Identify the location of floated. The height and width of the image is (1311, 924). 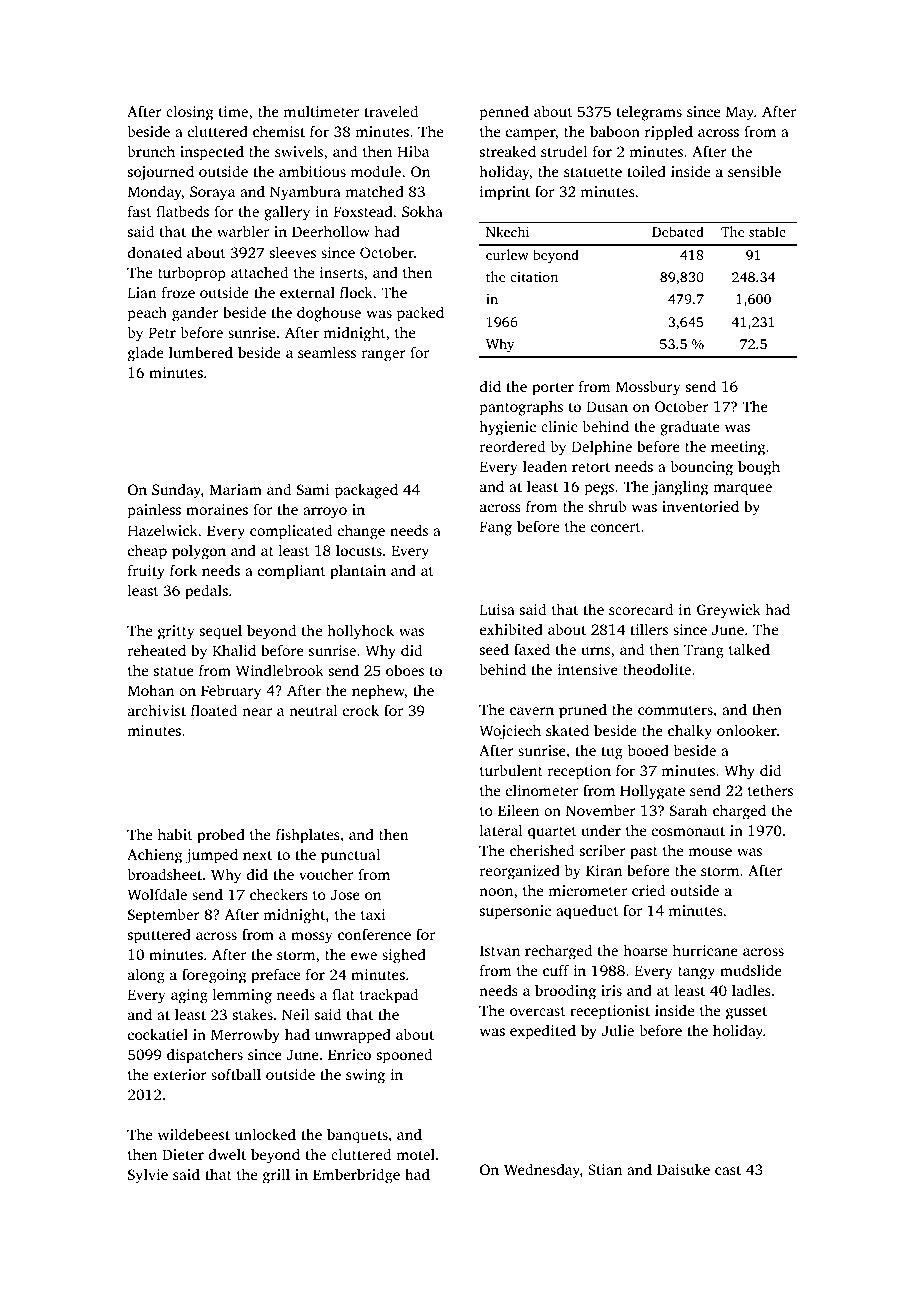
(214, 710).
